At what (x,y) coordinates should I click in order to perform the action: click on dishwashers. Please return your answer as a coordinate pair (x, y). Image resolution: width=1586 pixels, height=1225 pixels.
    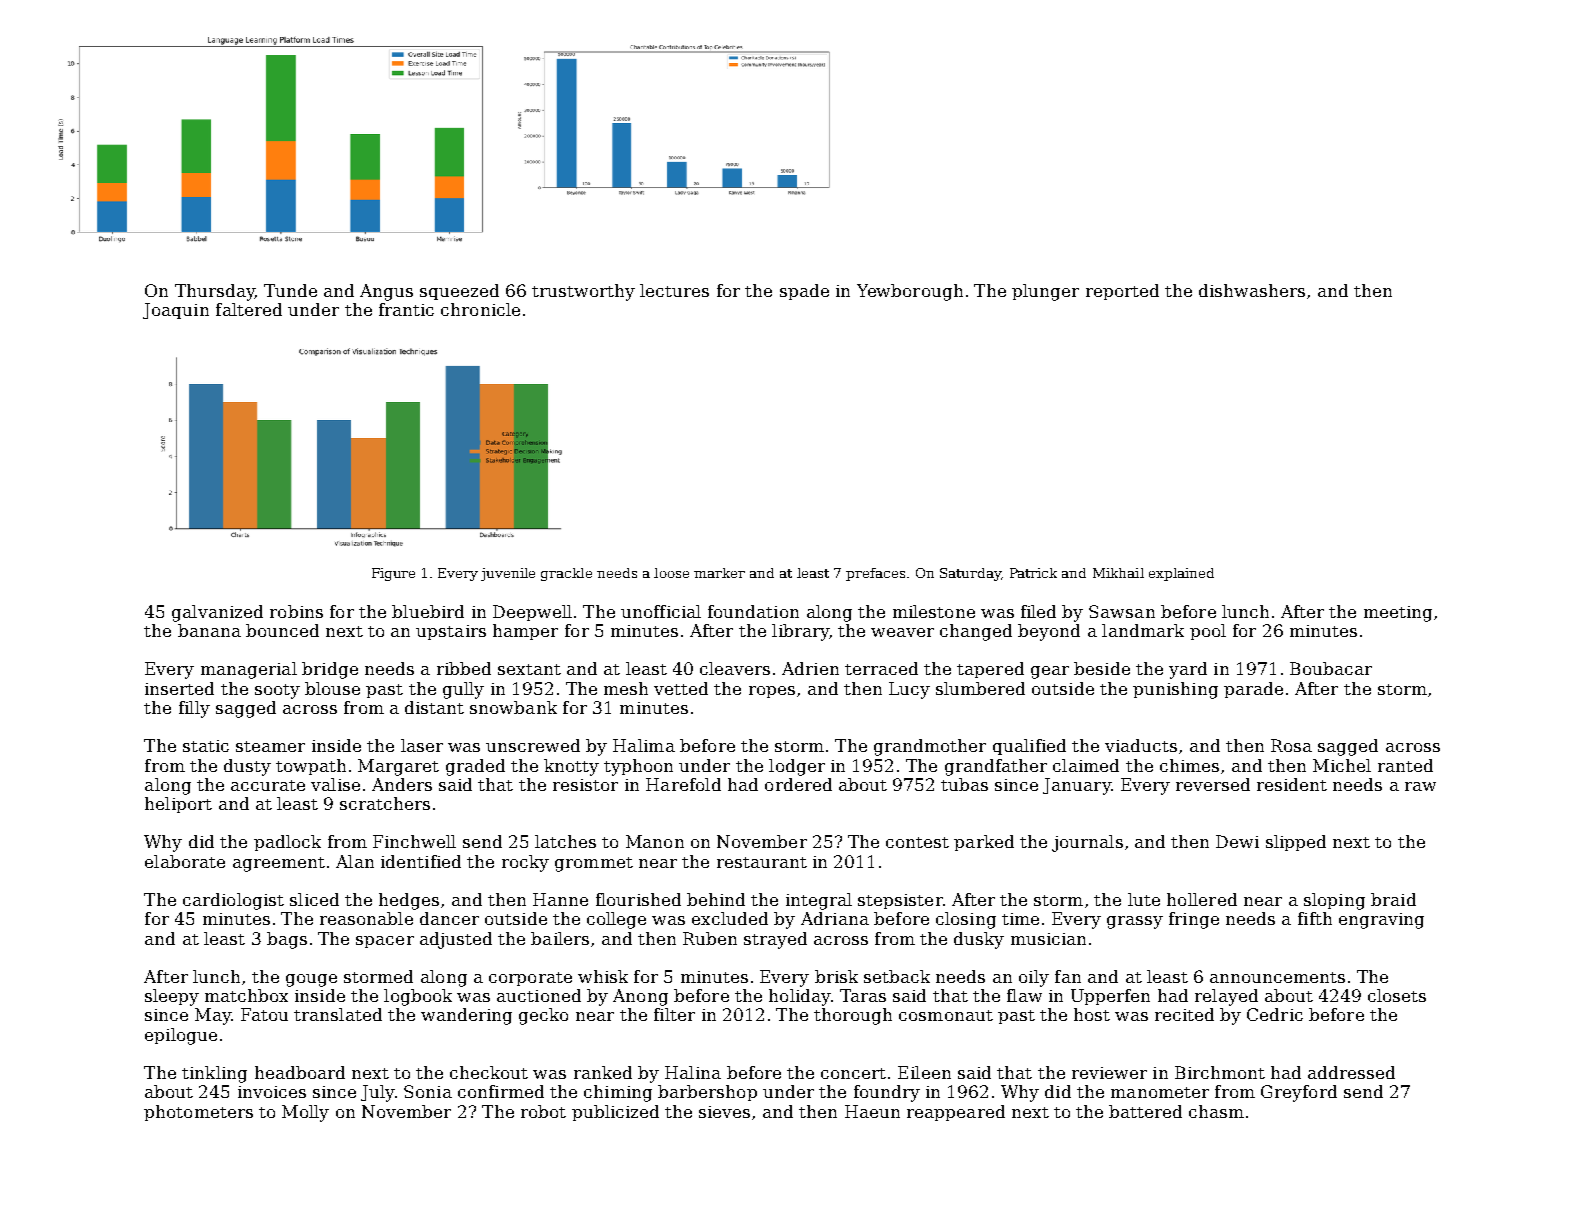
    Looking at the image, I should click on (1252, 290).
